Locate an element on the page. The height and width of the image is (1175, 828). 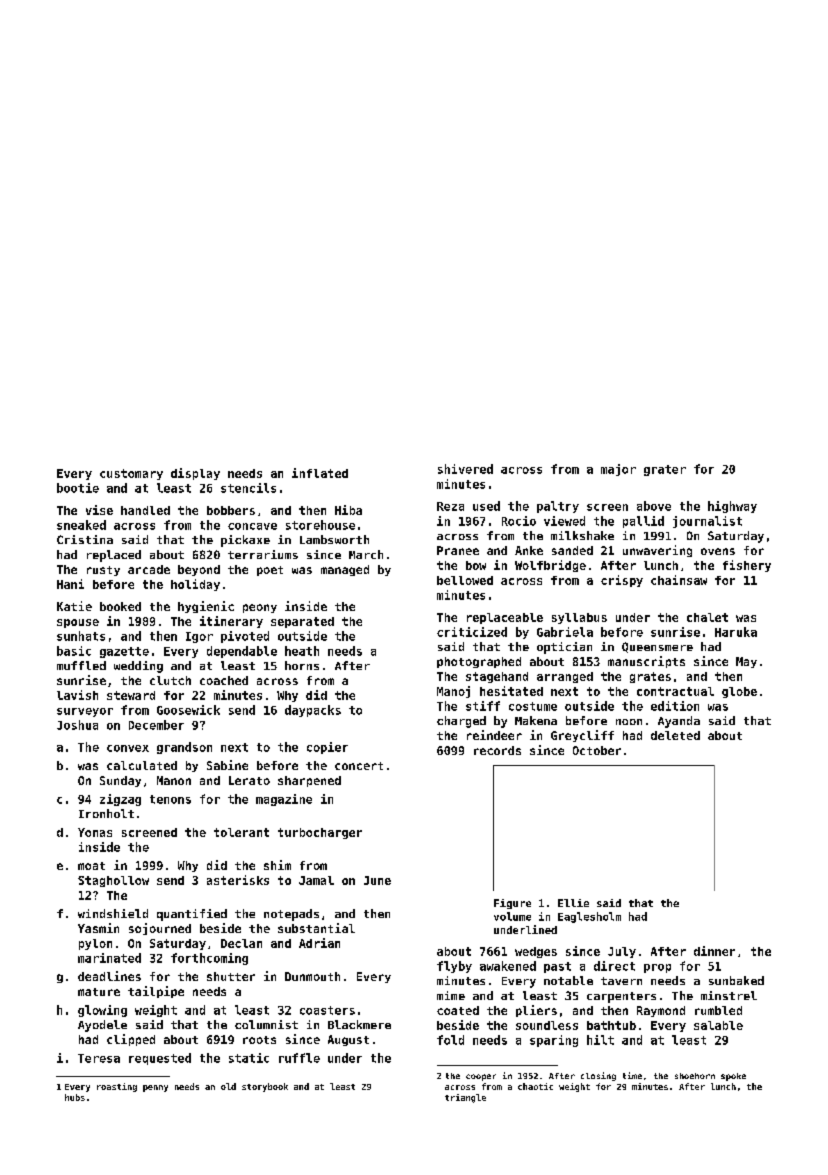
sharpened is located at coordinates (309, 781).
